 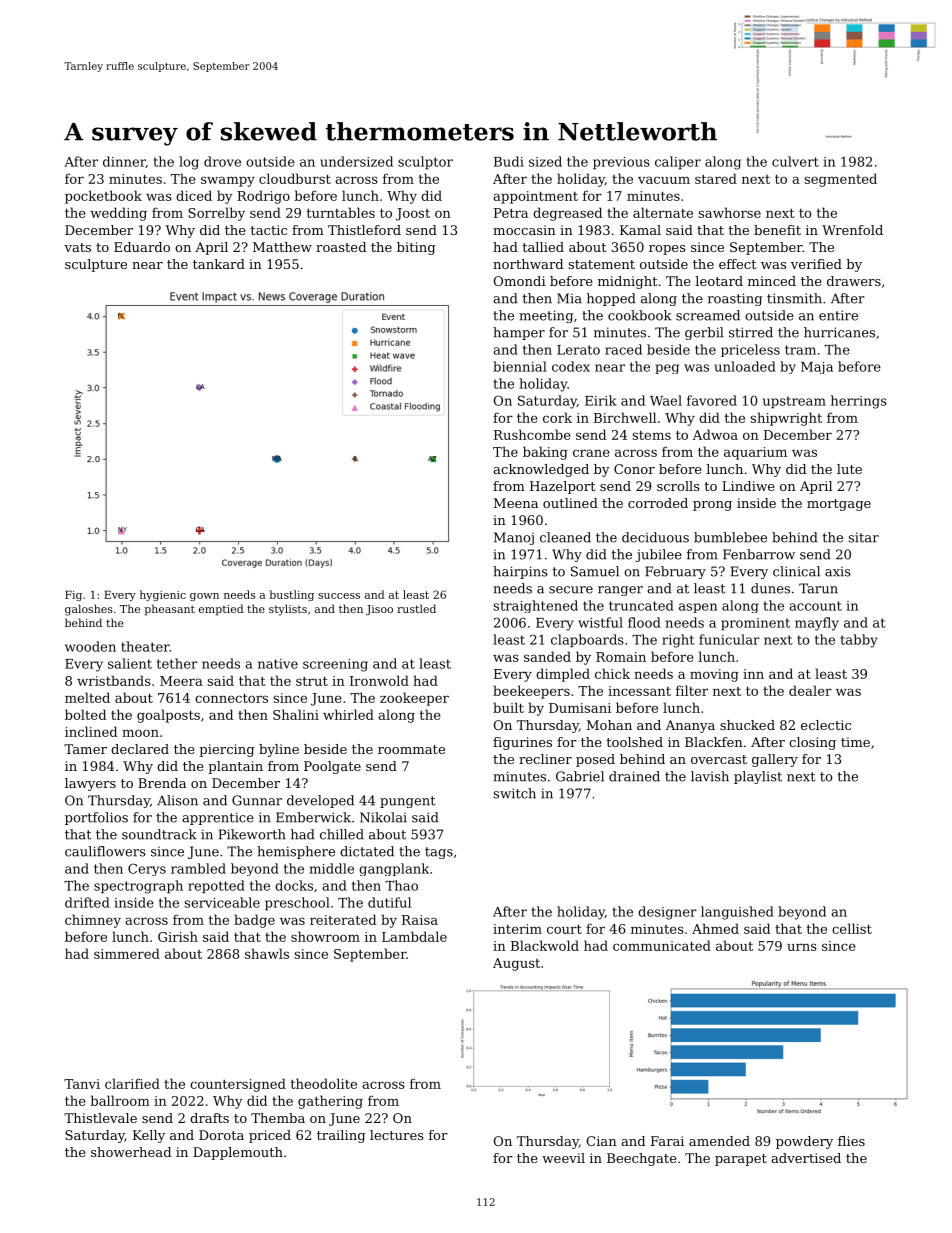 What do you see at coordinates (826, 725) in the screenshot?
I see `eclectic` at bounding box center [826, 725].
